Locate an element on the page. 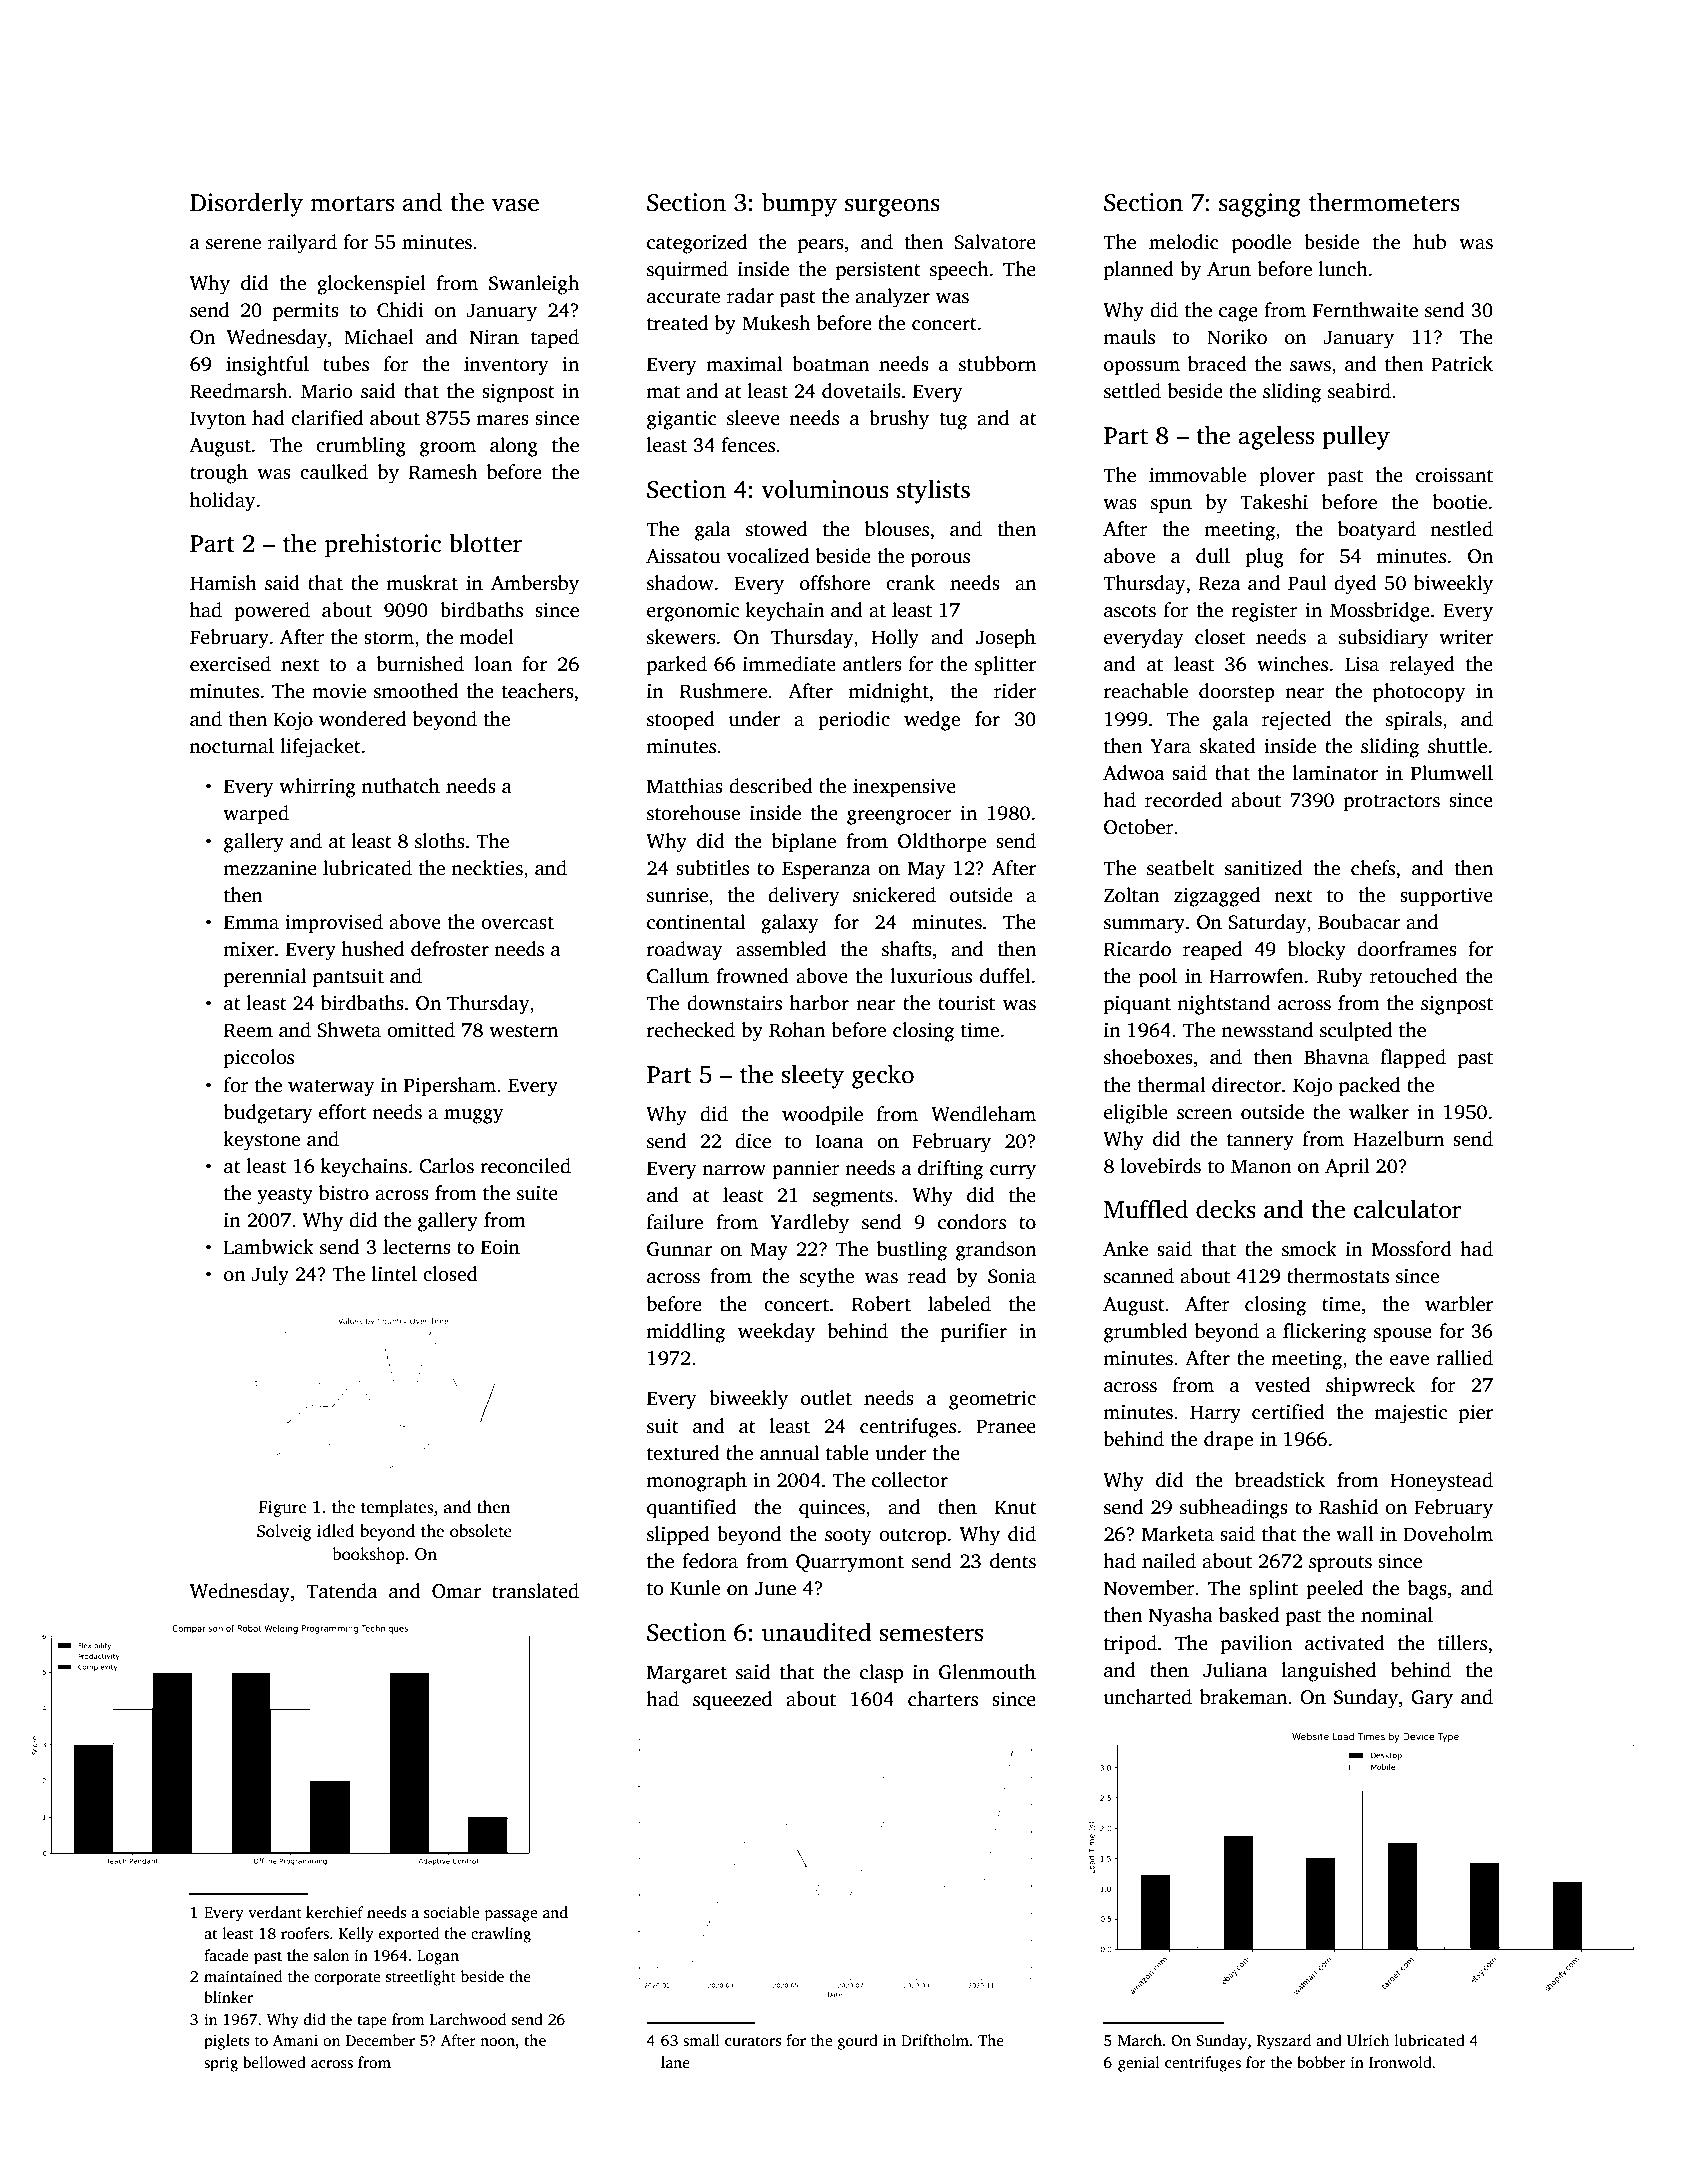  harbor is located at coordinates (819, 1003).
